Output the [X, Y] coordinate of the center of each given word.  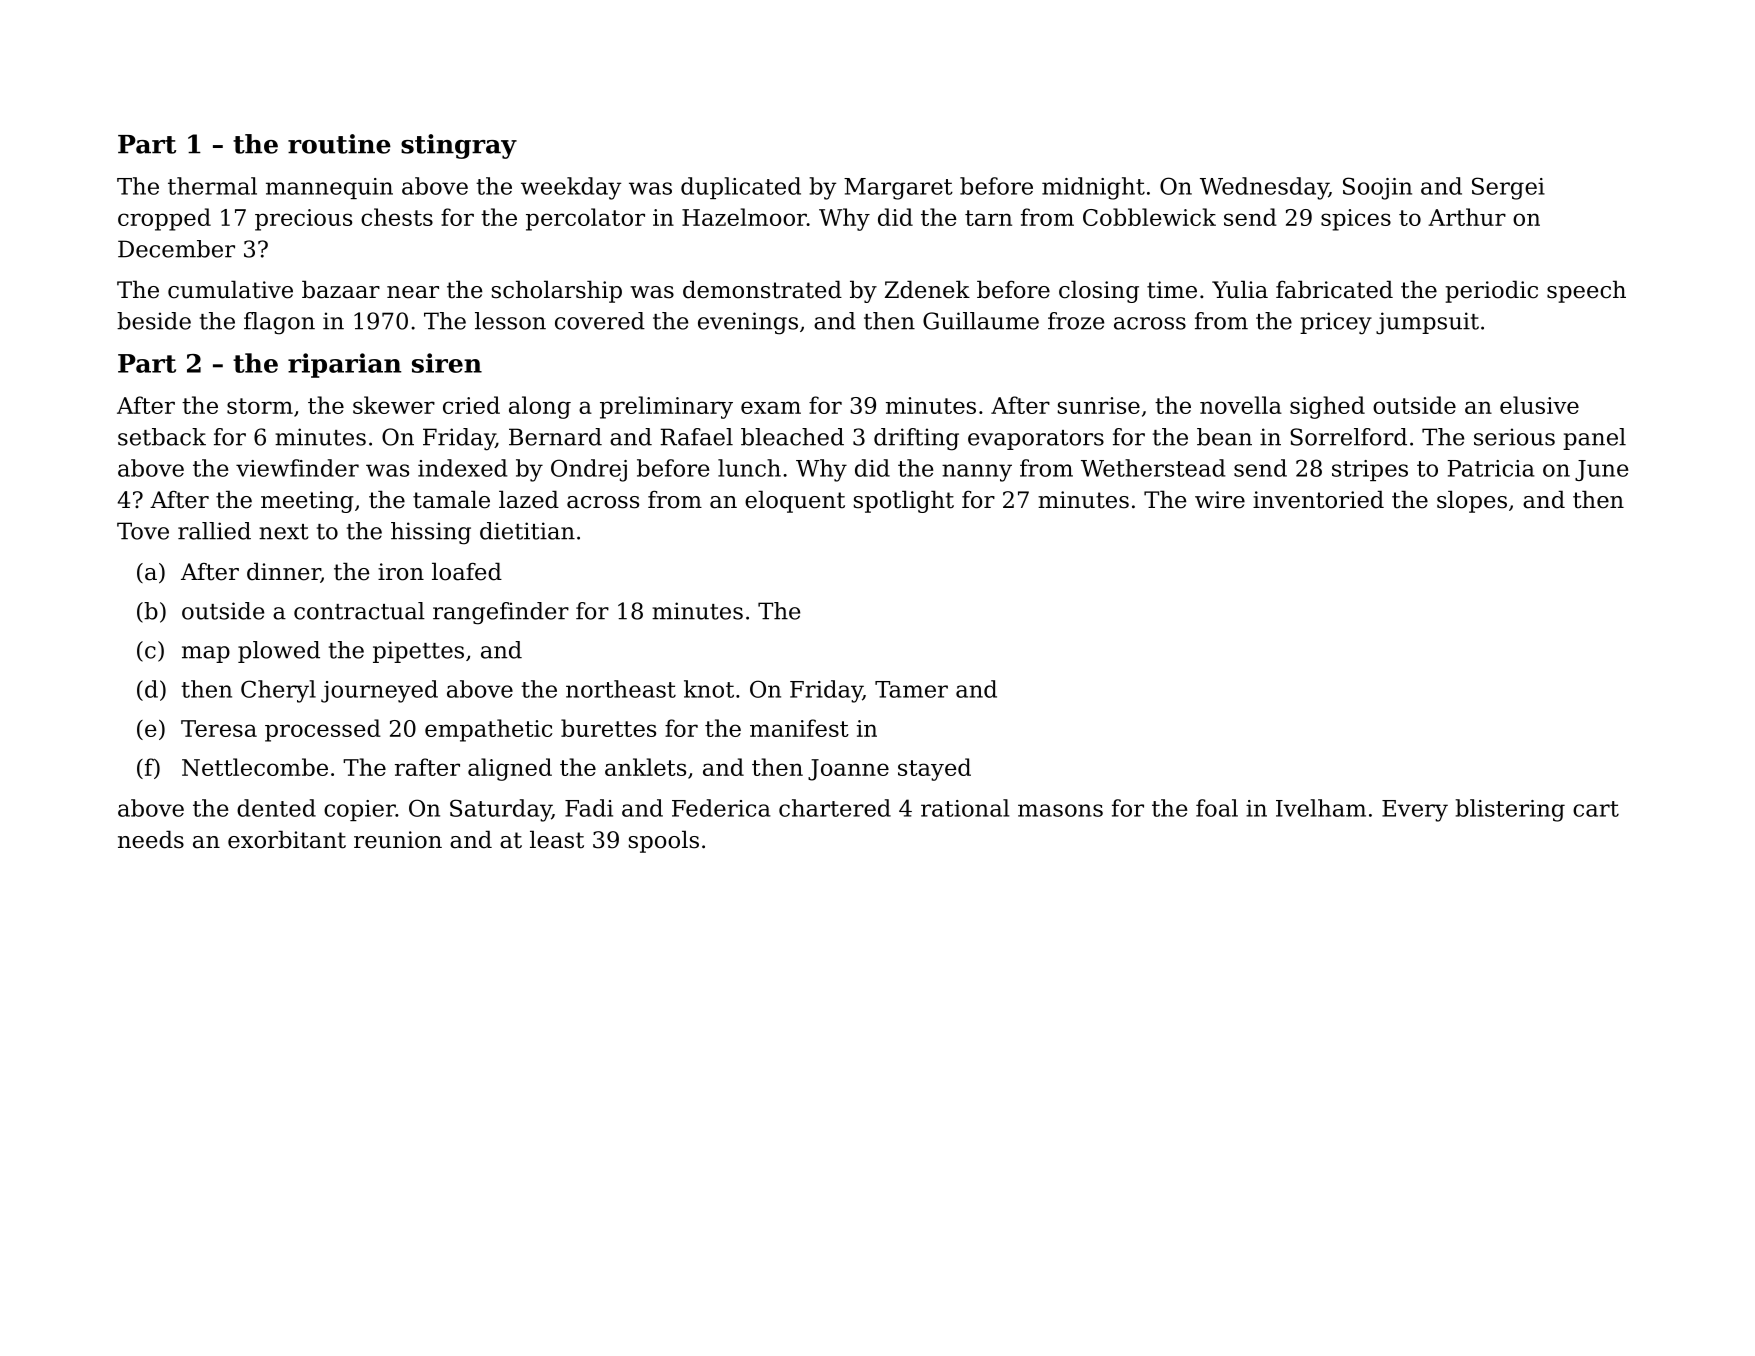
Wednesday [1264, 188]
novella [1241, 405]
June [1601, 470]
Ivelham [1321, 808]
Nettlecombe [255, 767]
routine [339, 144]
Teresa [219, 728]
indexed [463, 468]
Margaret [898, 189]
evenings [748, 323]
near [413, 292]
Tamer [911, 689]
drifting [916, 439]
